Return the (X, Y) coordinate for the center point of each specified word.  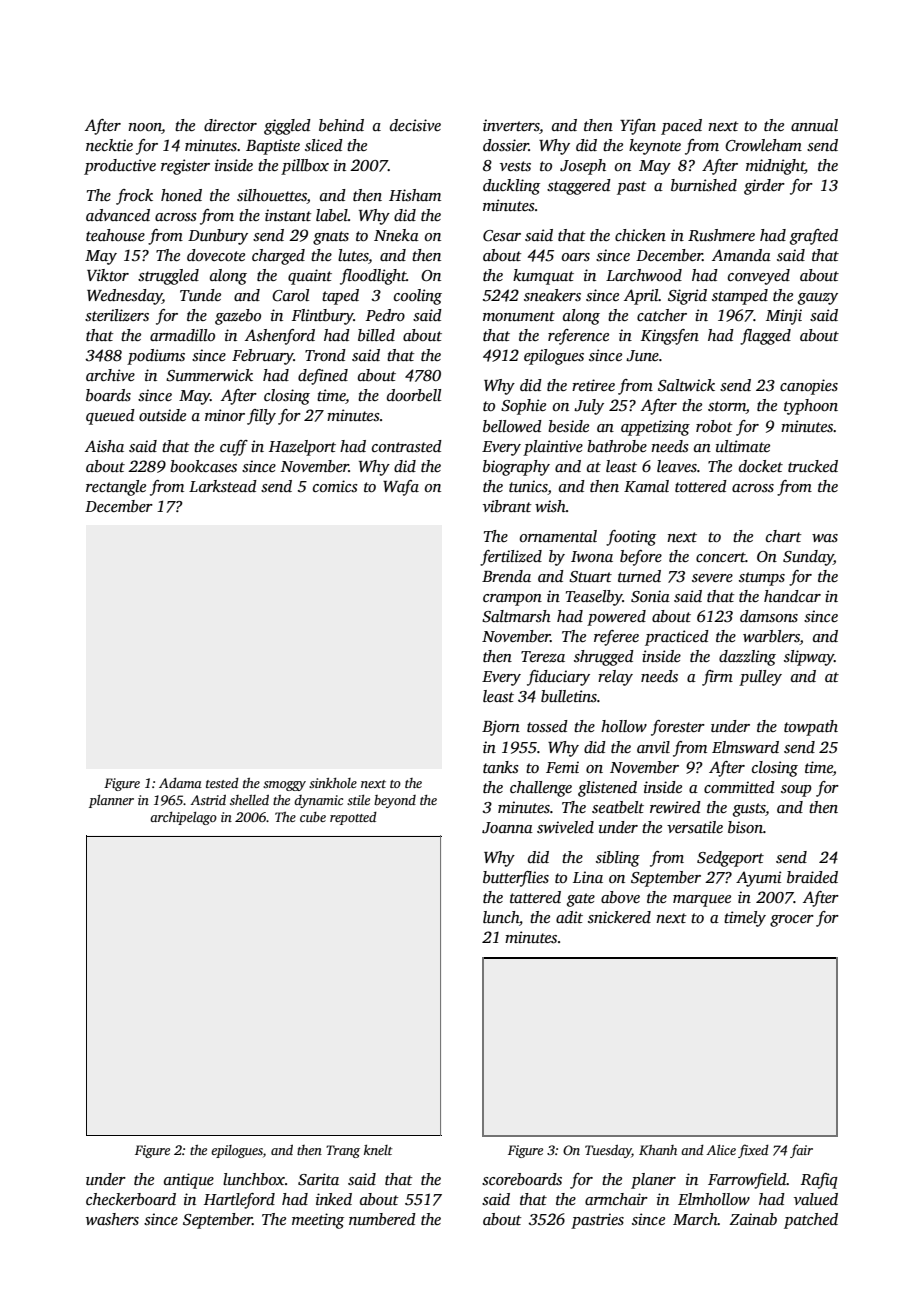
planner (111, 801)
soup (796, 791)
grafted (814, 237)
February (263, 357)
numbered (382, 1219)
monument (519, 316)
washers (112, 1219)
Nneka (396, 235)
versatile (695, 827)
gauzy (818, 299)
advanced (118, 215)
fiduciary (558, 678)
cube (313, 817)
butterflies (516, 879)
